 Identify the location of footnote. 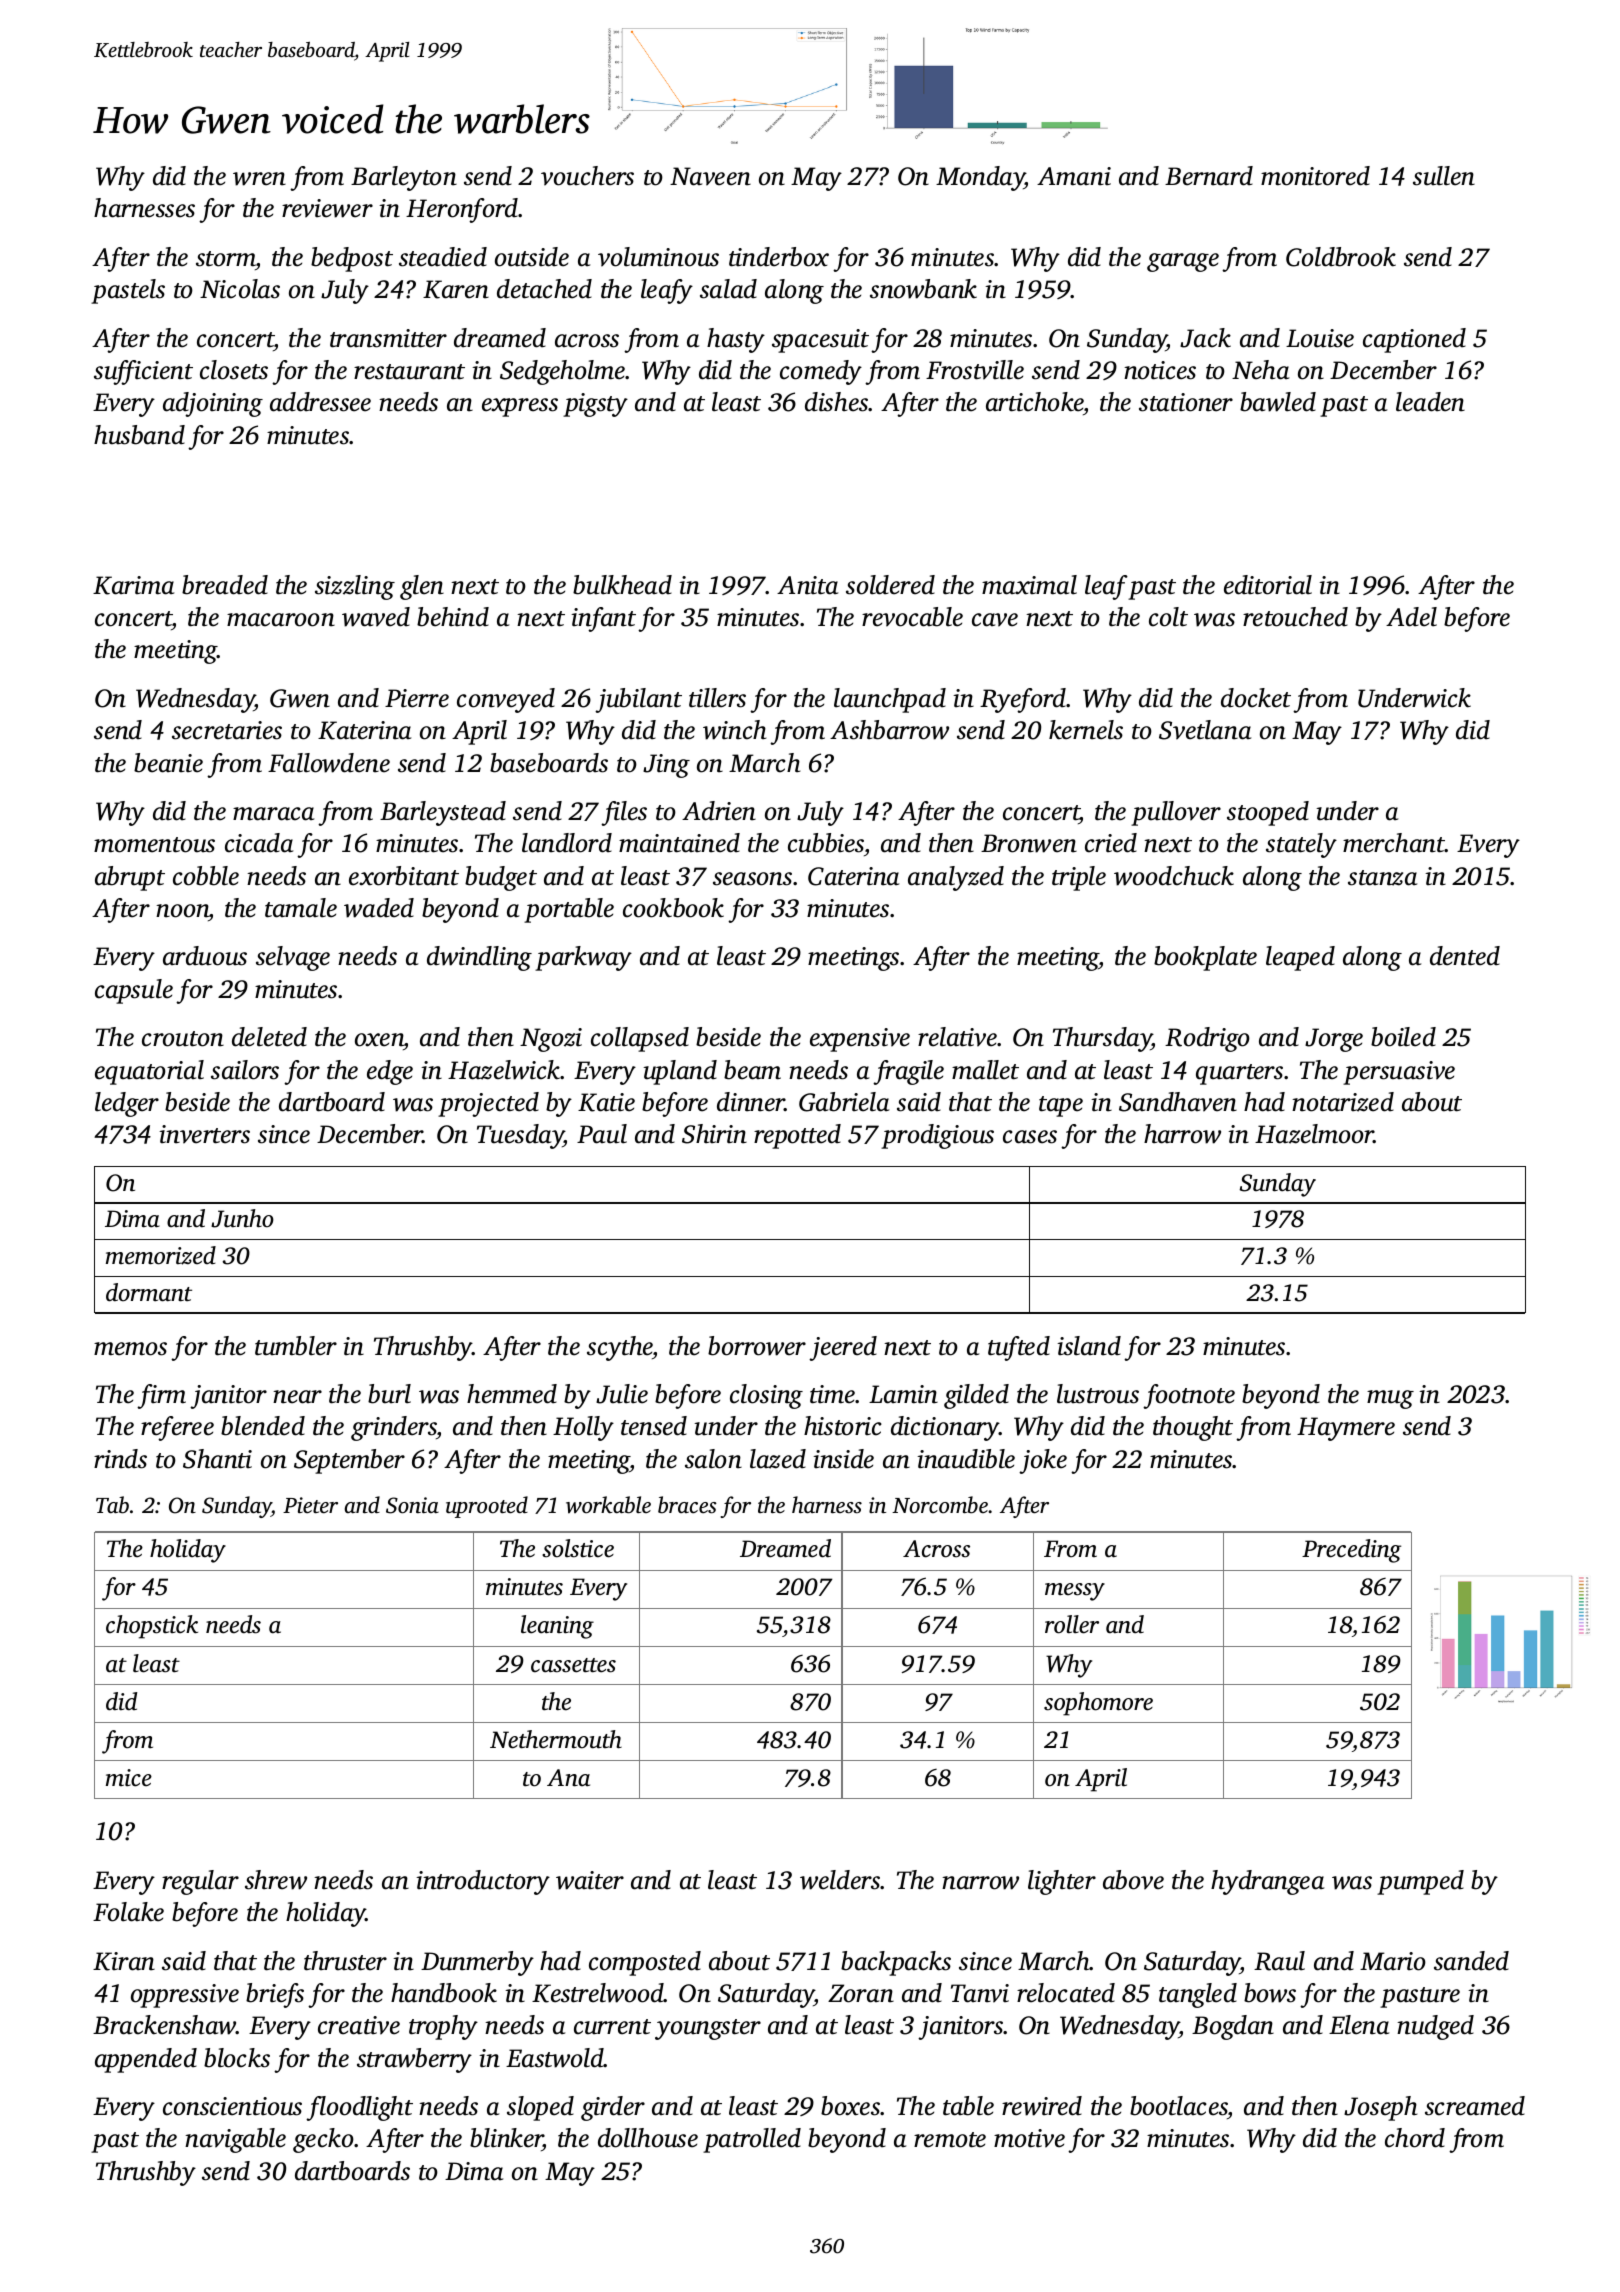
(1189, 1396).
